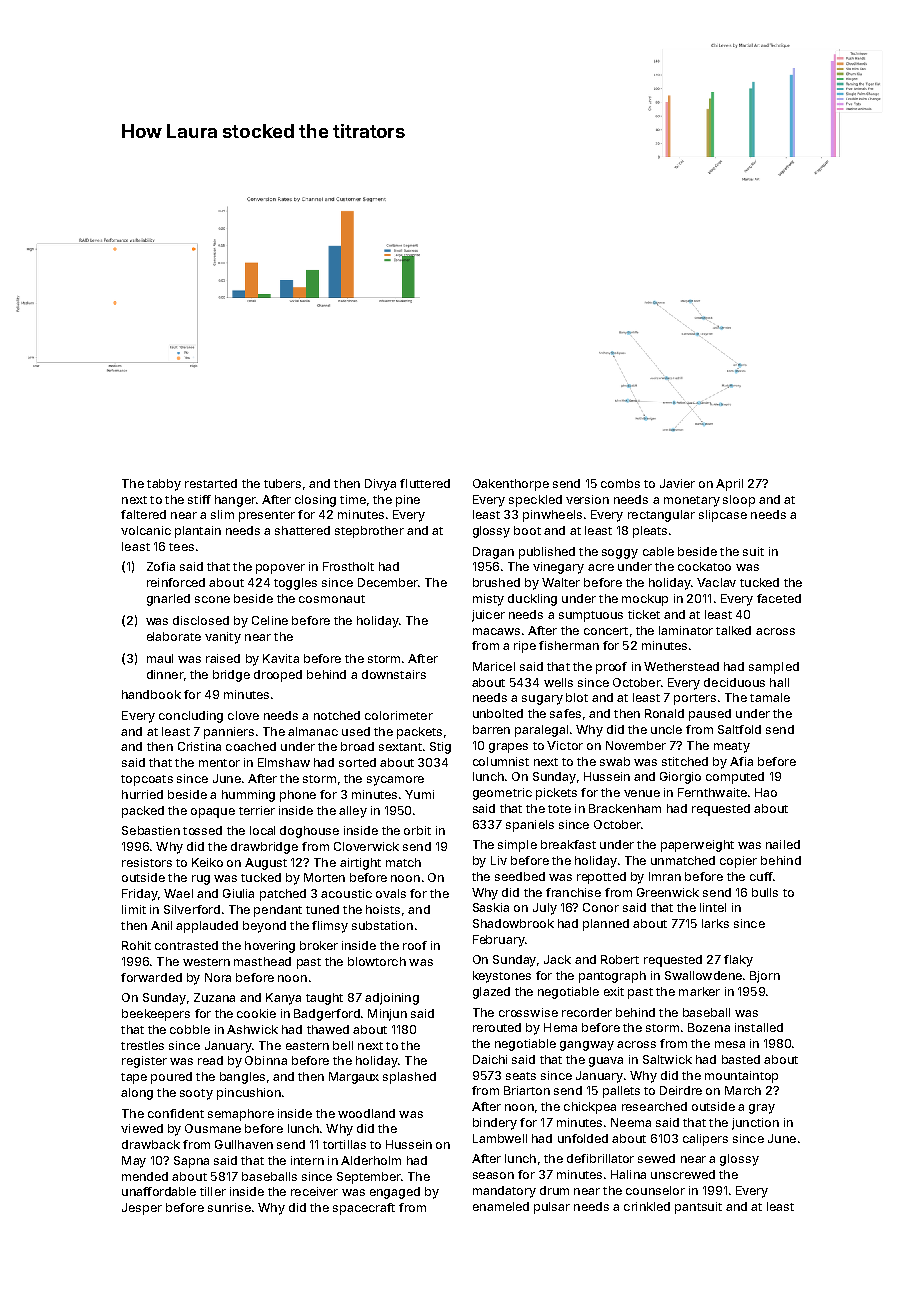  I want to click on closing, so click(315, 501).
